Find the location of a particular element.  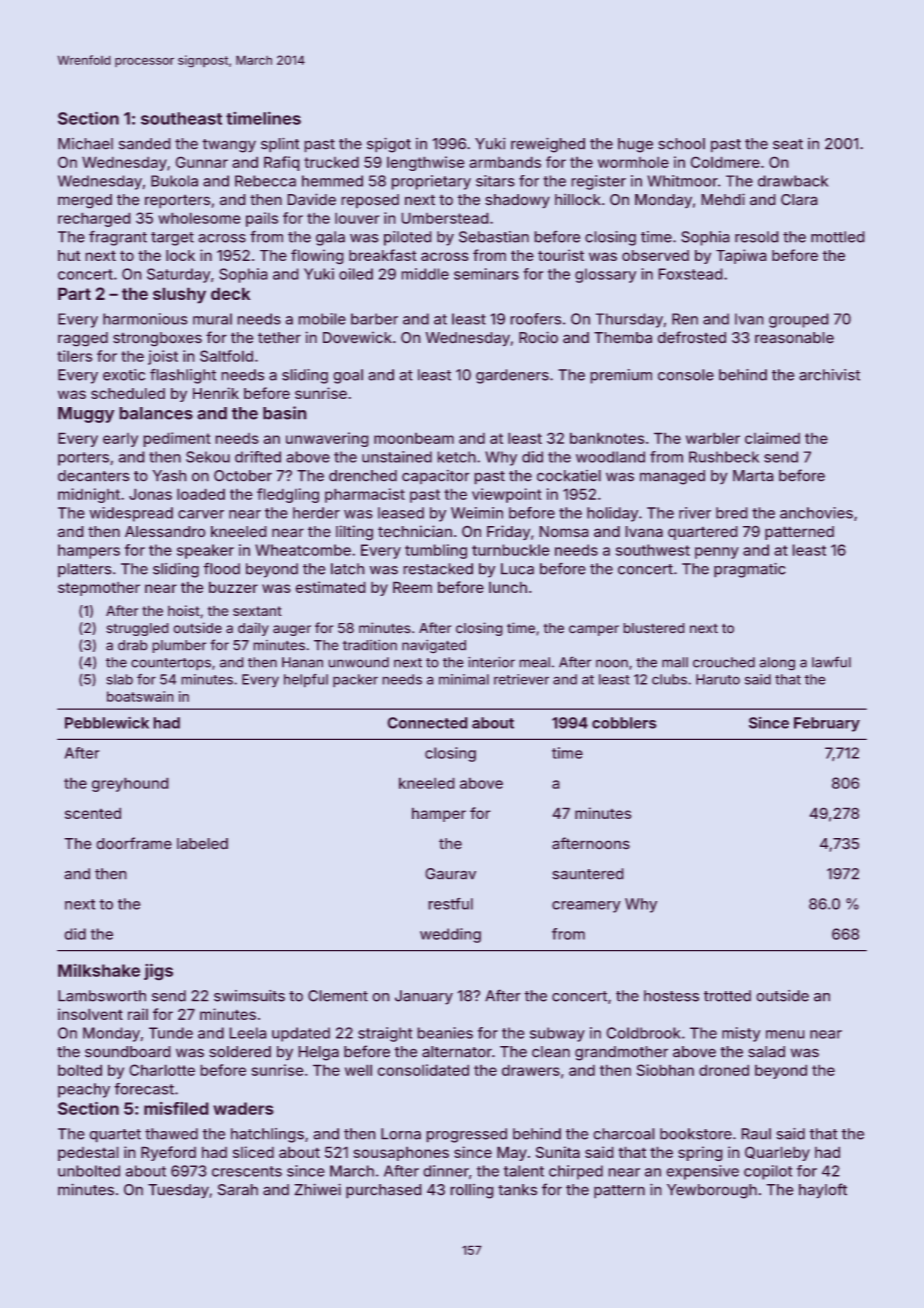

well is located at coordinates (358, 1070).
